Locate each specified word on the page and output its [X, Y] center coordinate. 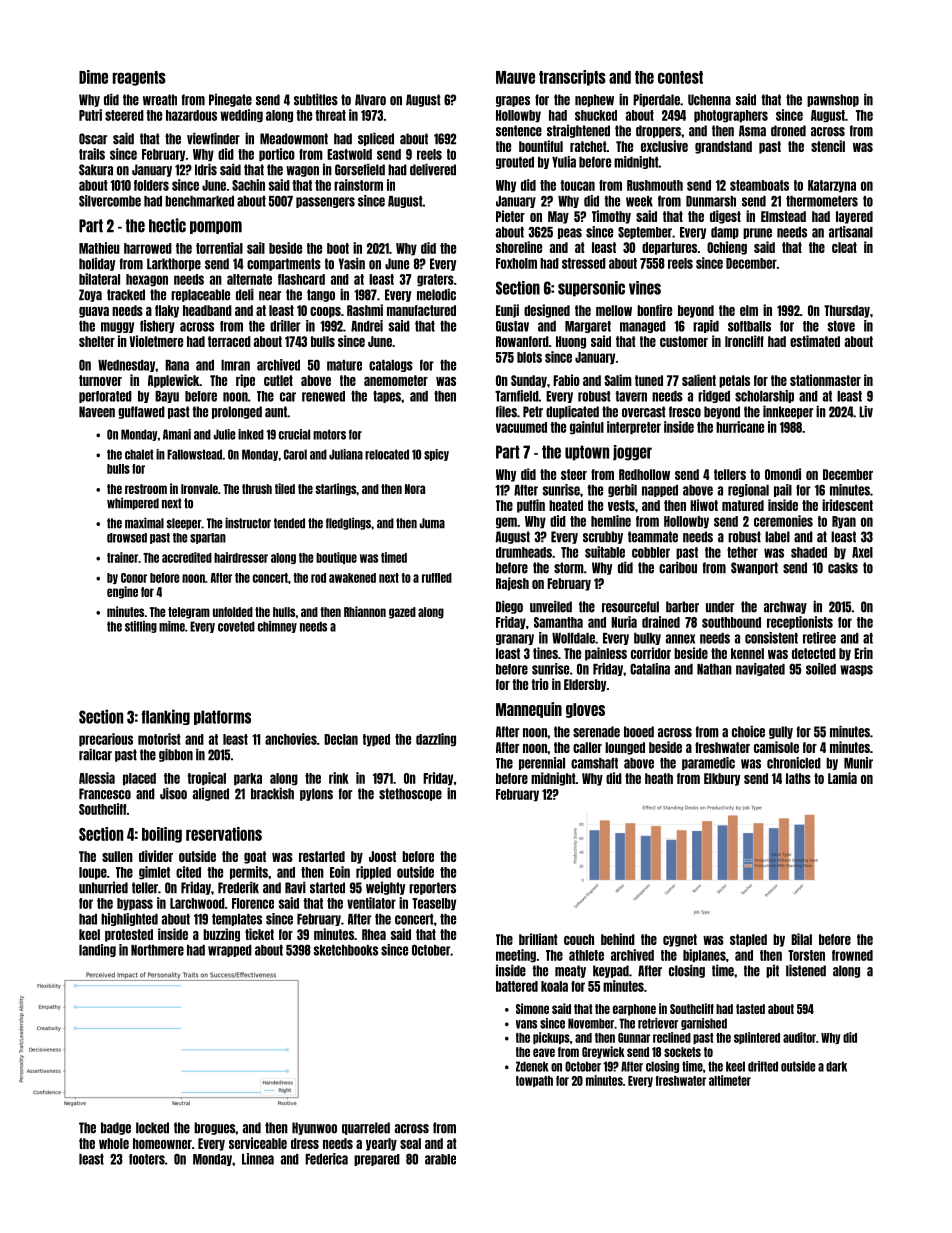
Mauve [515, 77]
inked [251, 434]
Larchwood [197, 903]
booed [639, 732]
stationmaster [825, 380]
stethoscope [410, 794]
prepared [377, 1160]
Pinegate [230, 100]
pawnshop [833, 100]
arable [440, 1159]
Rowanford [522, 341]
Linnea [258, 1159]
